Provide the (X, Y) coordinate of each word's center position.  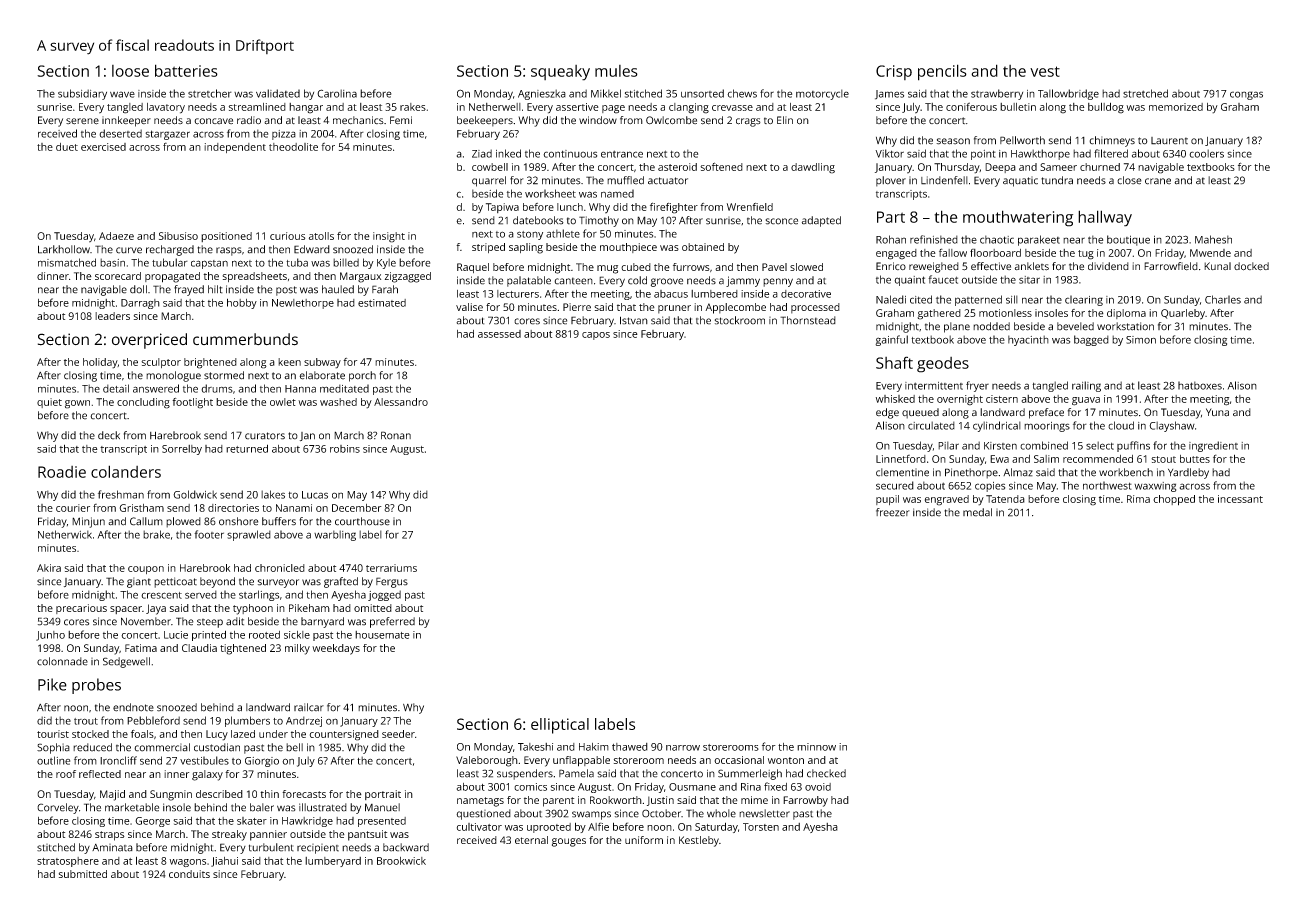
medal (977, 512)
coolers (1206, 153)
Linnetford (901, 459)
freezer (893, 512)
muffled (625, 180)
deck (109, 435)
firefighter (674, 208)
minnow (816, 747)
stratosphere (68, 862)
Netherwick (65, 534)
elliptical (560, 726)
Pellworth (1022, 140)
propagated (172, 277)
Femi (401, 120)
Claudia (199, 648)
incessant (1240, 499)
